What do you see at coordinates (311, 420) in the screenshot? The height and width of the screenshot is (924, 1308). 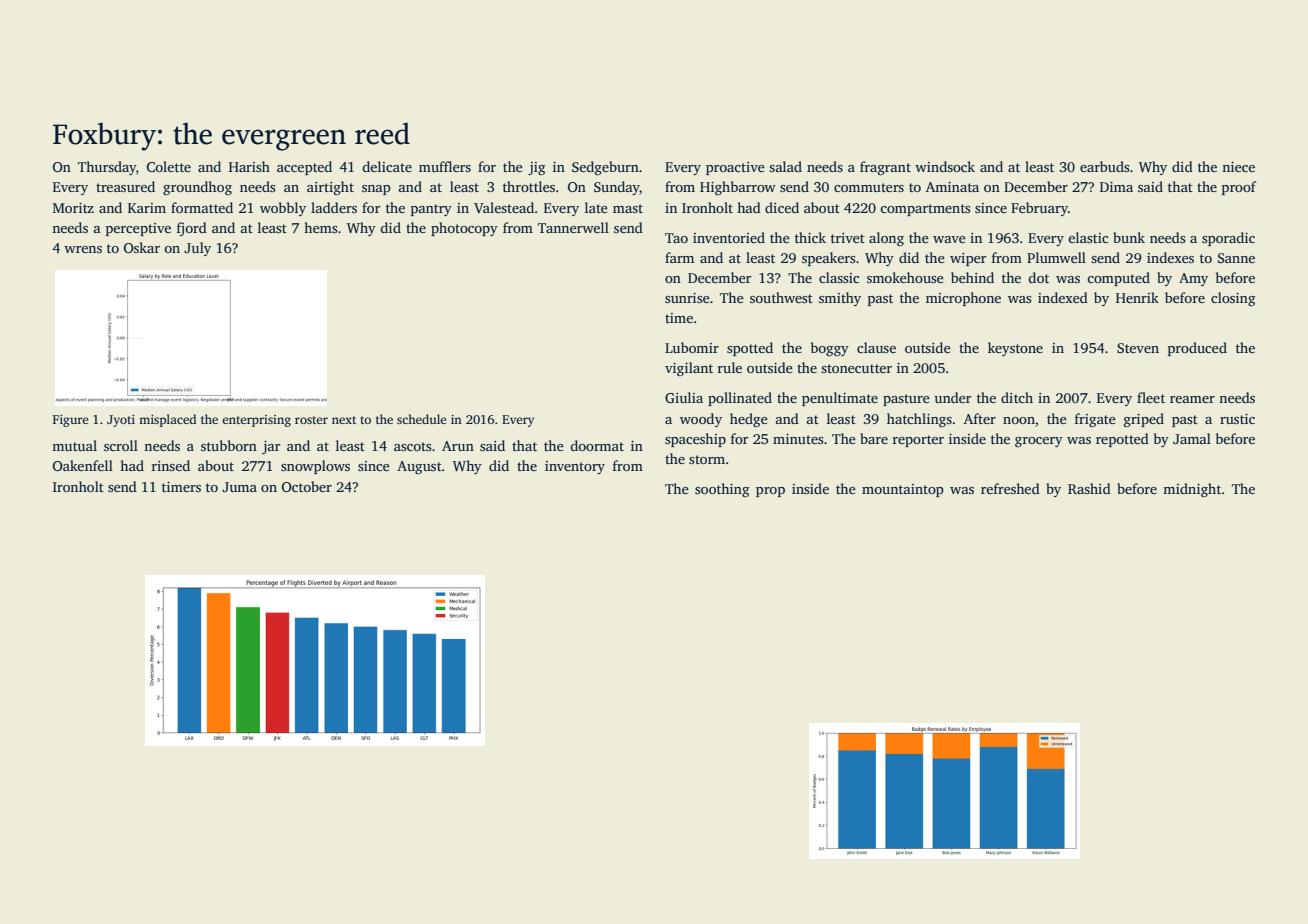 I see `roster` at bounding box center [311, 420].
